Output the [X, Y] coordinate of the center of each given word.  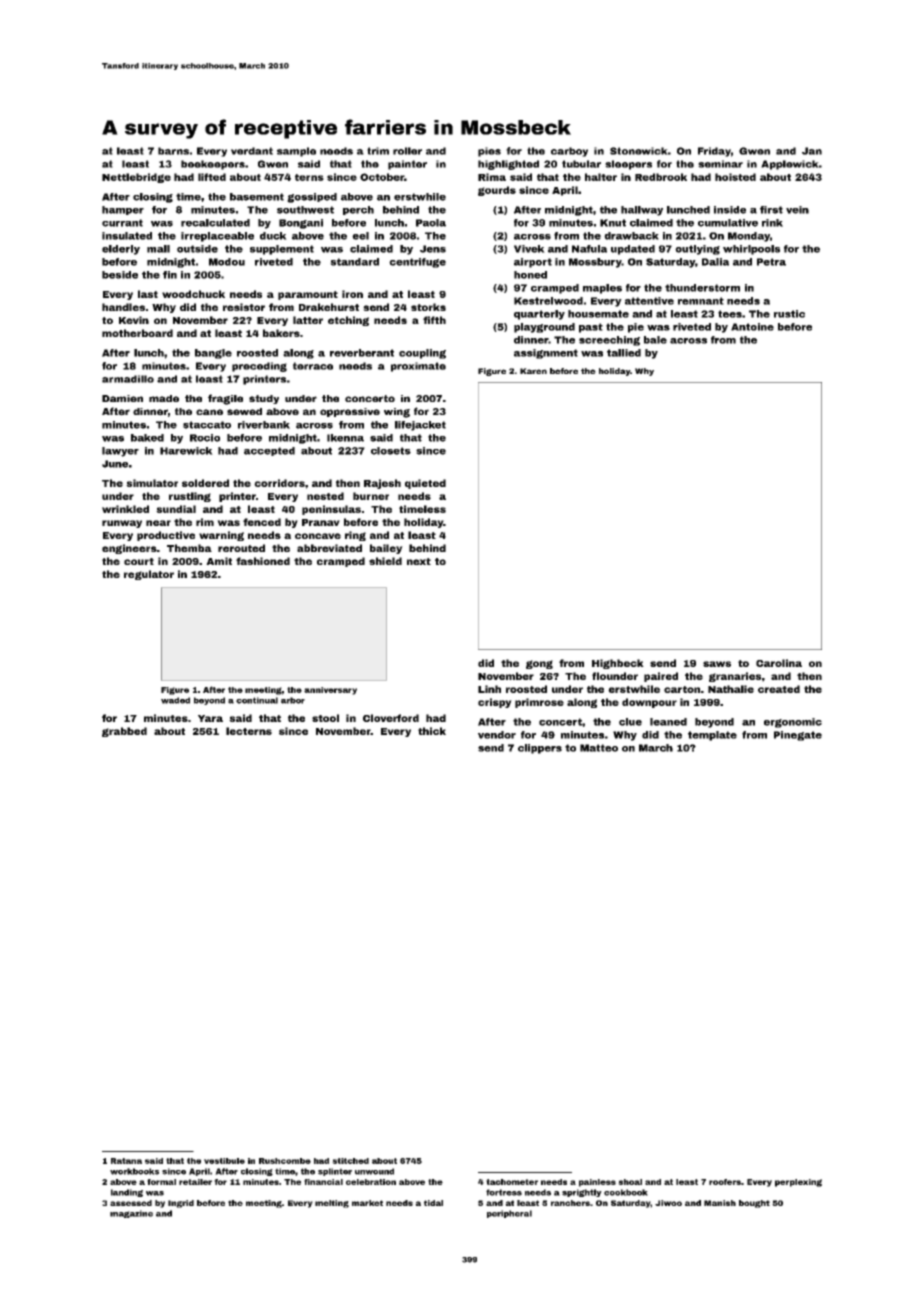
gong [539, 664]
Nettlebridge [136, 178]
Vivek [529, 249]
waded [175, 700]
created [779, 689]
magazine [131, 1214]
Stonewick [639, 151]
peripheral [509, 1214]
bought [754, 1204]
